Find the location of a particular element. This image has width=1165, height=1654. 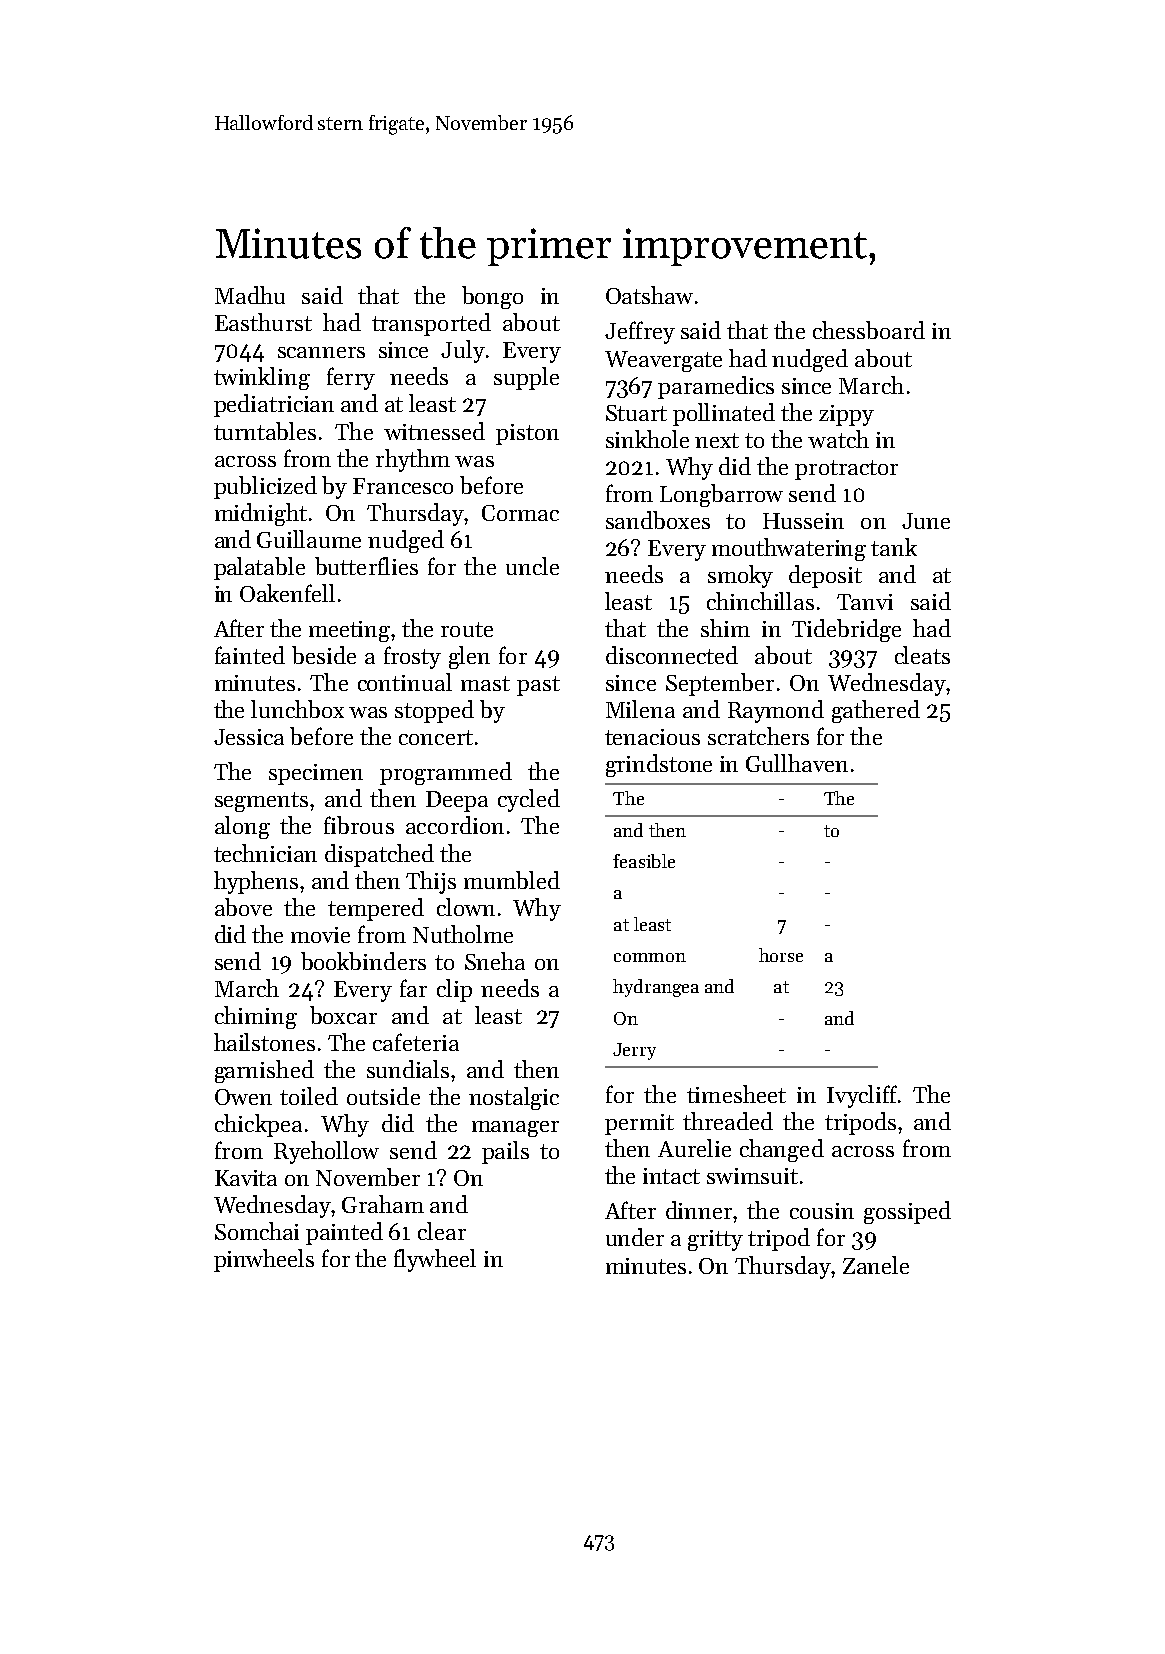

pinwheels is located at coordinates (264, 1260).
